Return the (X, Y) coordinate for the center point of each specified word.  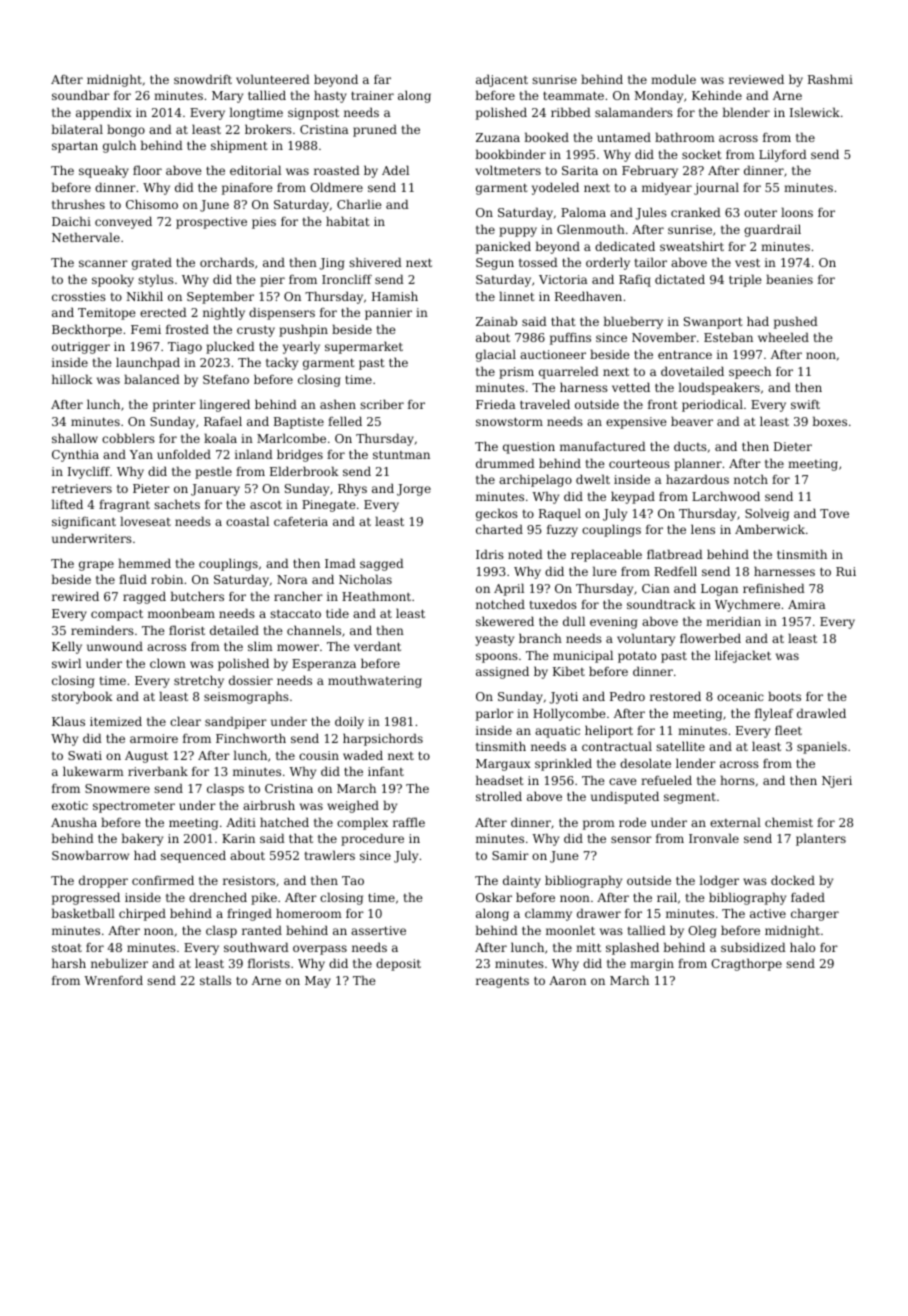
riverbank (158, 771)
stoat (67, 947)
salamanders (634, 112)
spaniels (822, 747)
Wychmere (747, 605)
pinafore (247, 189)
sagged (382, 564)
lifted (67, 504)
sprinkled (563, 764)
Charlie (359, 204)
